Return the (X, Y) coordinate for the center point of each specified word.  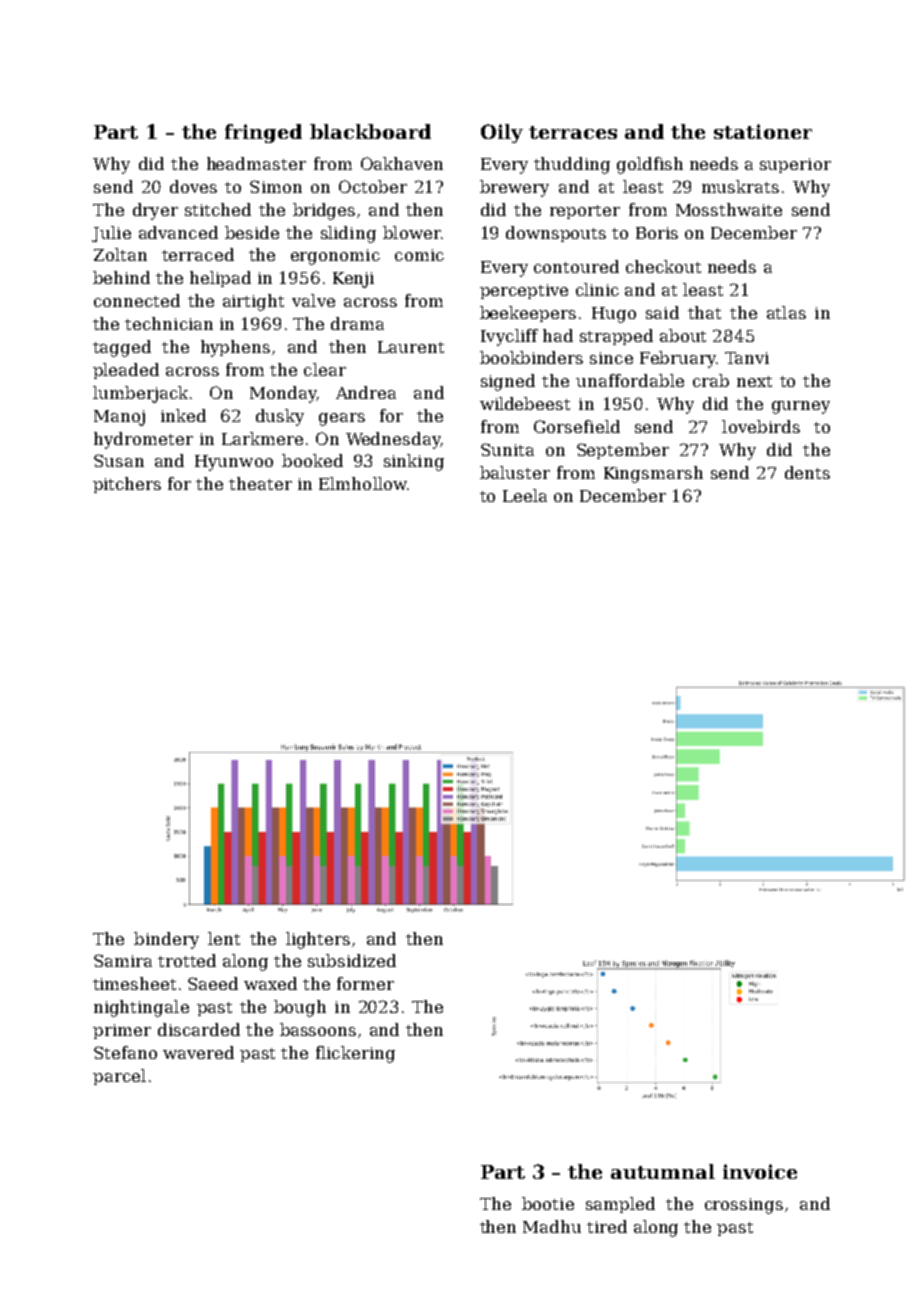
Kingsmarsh (653, 474)
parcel (119, 1077)
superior (795, 165)
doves (193, 186)
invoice (760, 1171)
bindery (166, 940)
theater (260, 483)
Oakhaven (402, 163)
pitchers (127, 485)
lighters (318, 940)
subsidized (352, 960)
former (365, 983)
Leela (525, 495)
